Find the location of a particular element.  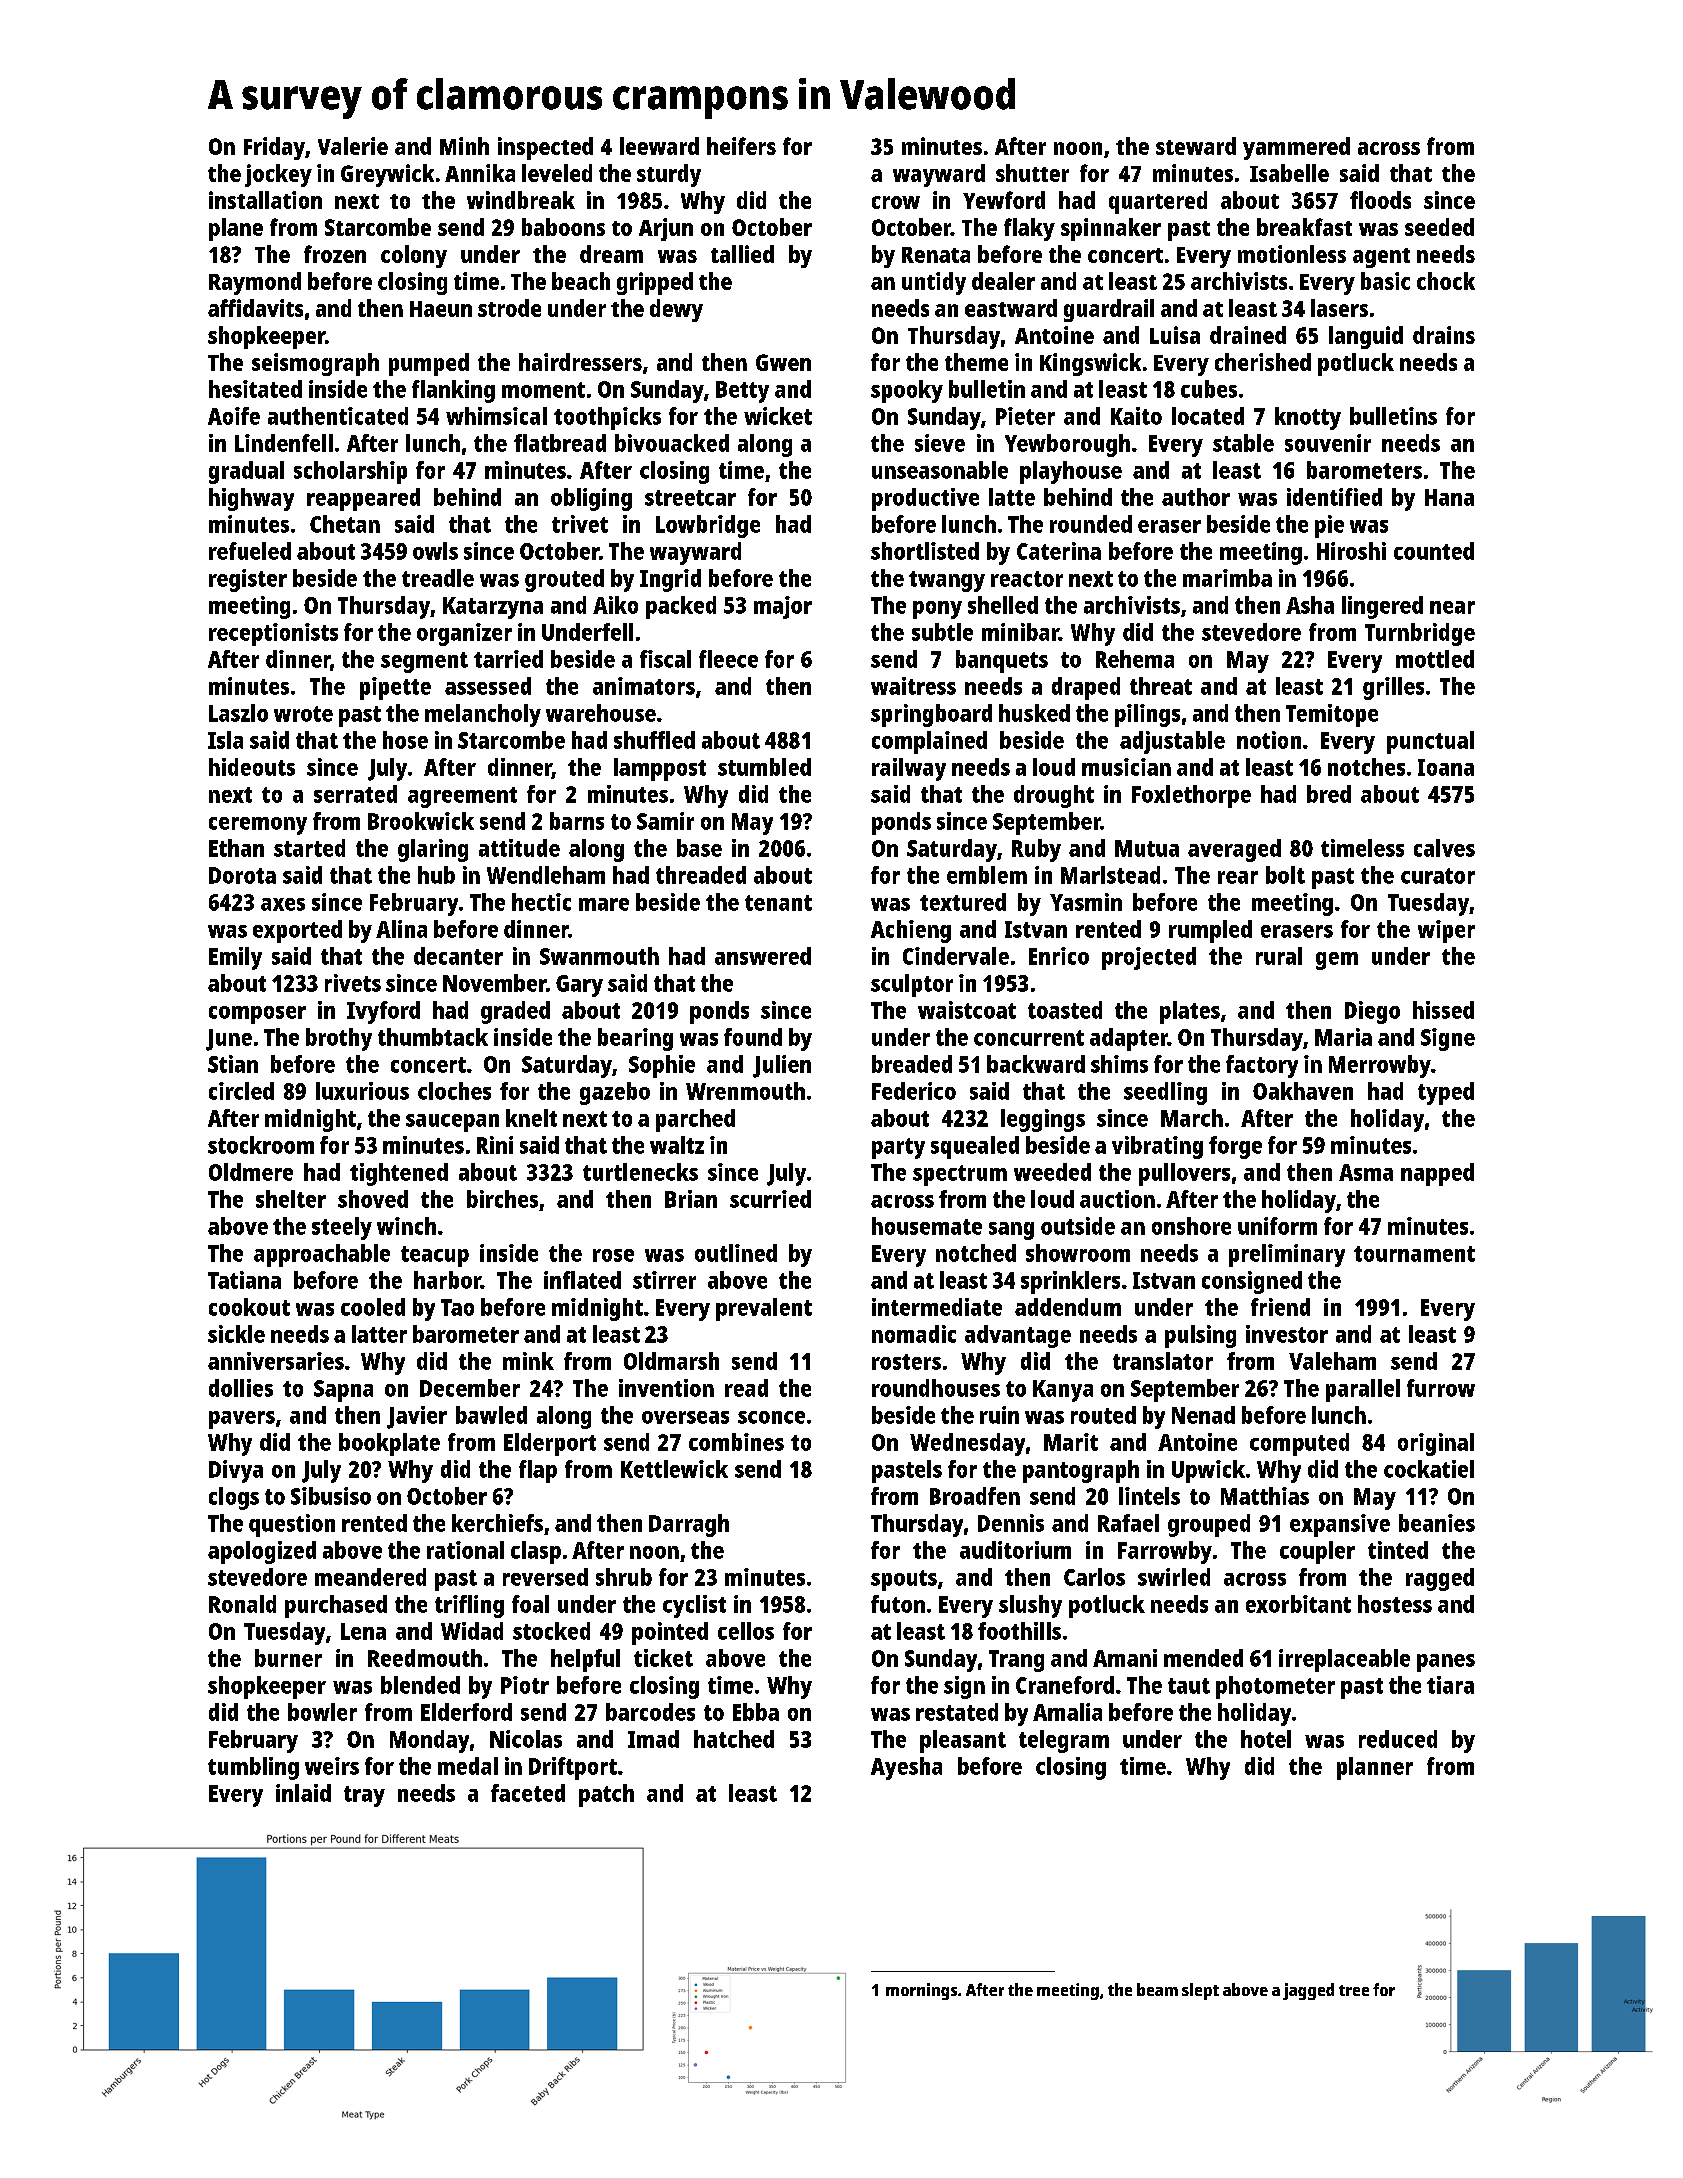

refueled is located at coordinates (250, 551).
